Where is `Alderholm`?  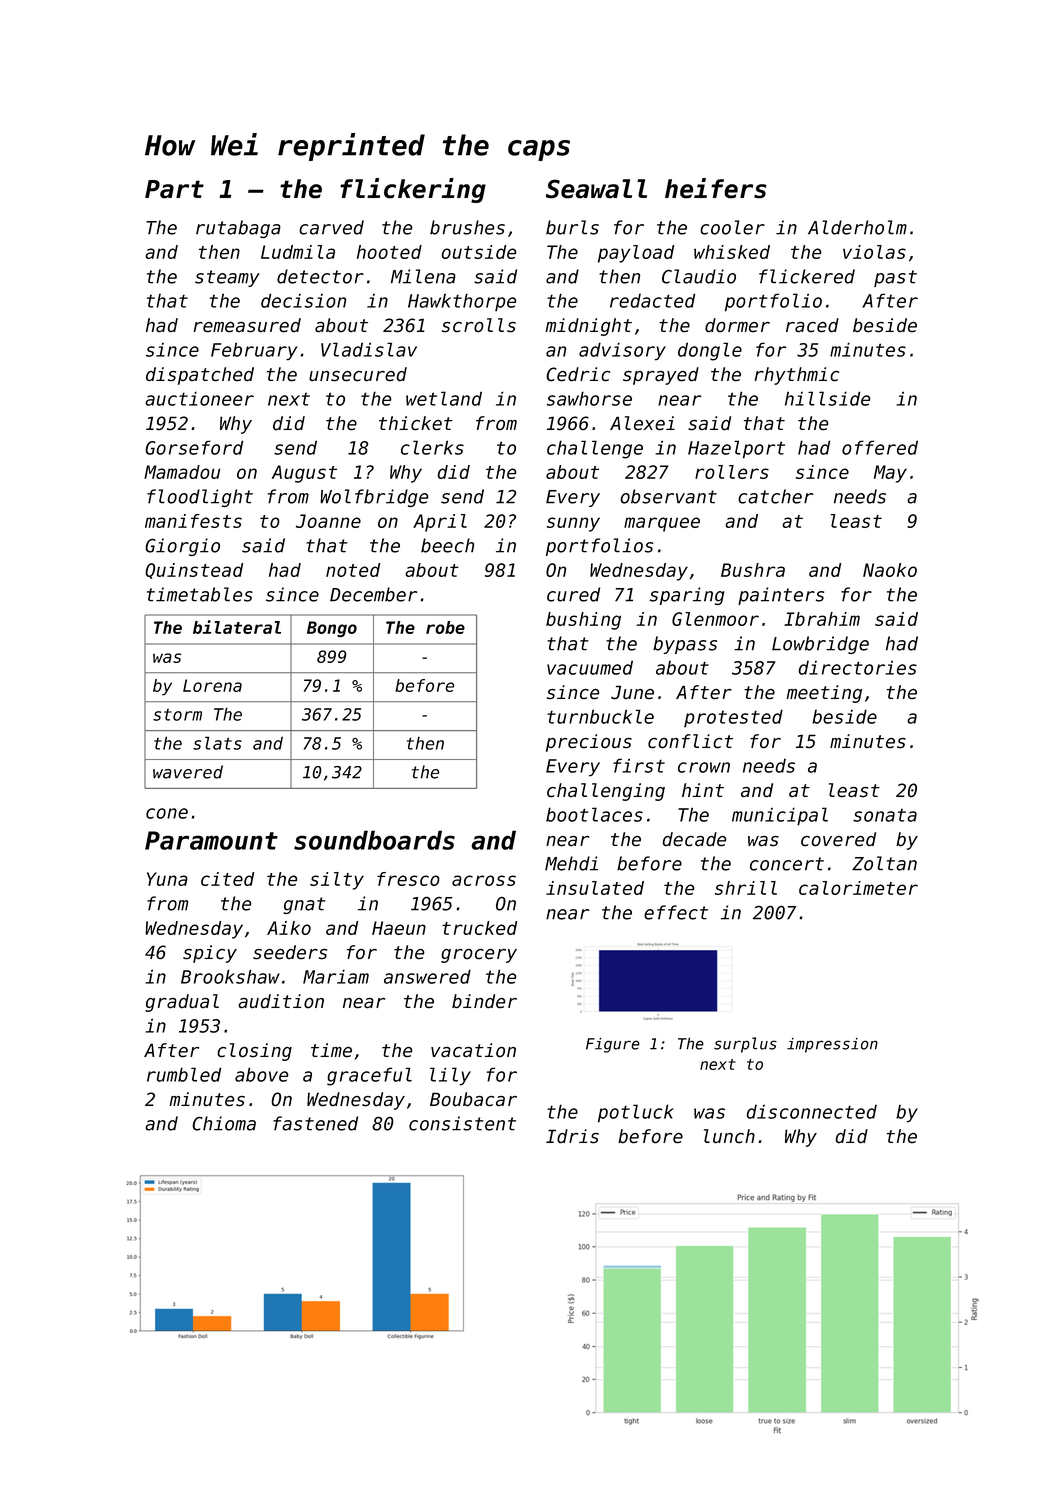
Alderholm is located at coordinates (857, 227).
